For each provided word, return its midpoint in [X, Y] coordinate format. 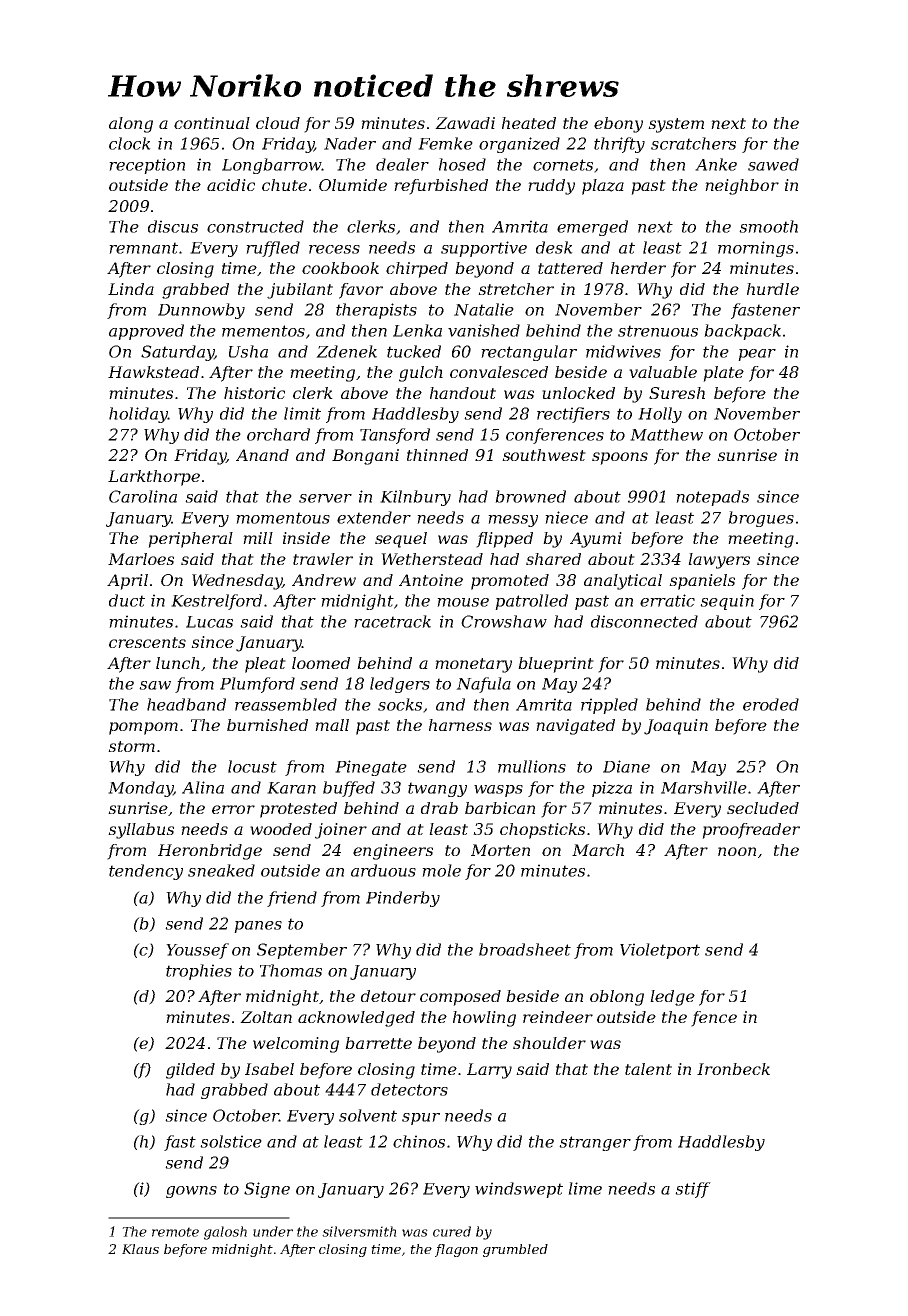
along [131, 125]
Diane [626, 766]
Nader [350, 143]
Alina [203, 787]
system [676, 125]
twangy [437, 789]
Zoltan [266, 1017]
